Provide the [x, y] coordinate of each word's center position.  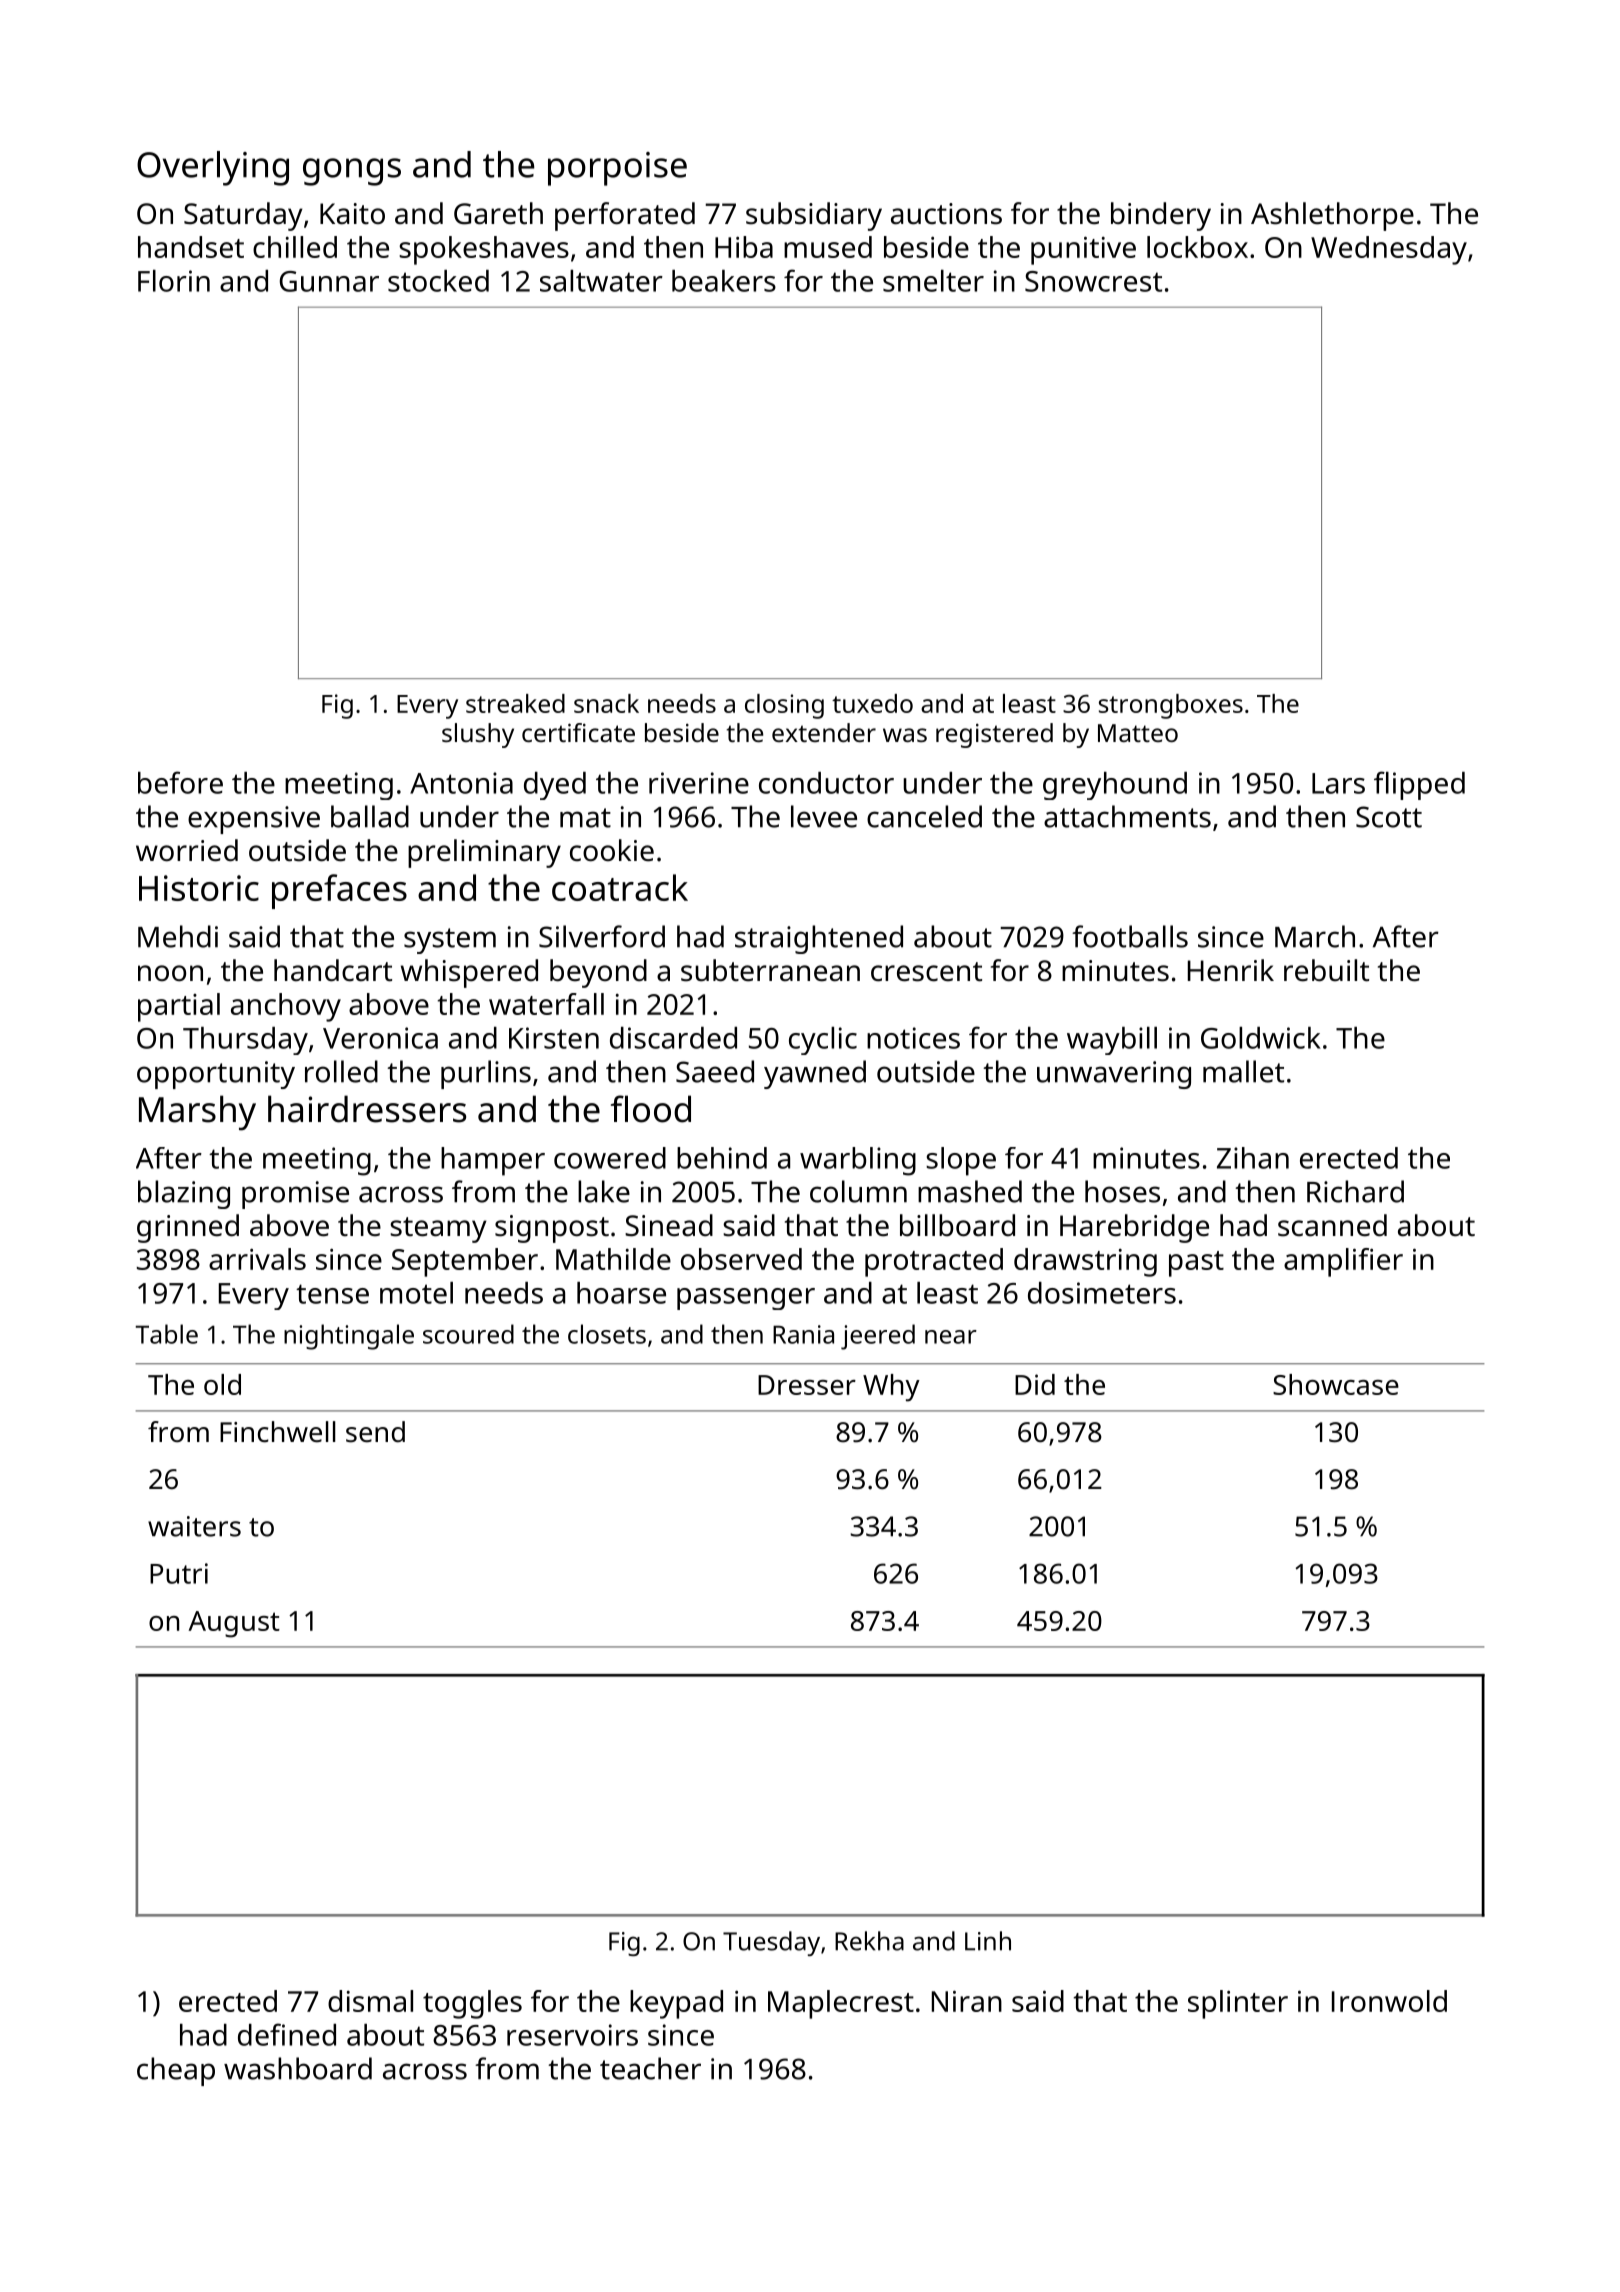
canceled [924, 816]
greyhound [1115, 786]
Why [891, 1388]
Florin [174, 281]
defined [287, 2034]
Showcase [1336, 1384]
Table [166, 1334]
